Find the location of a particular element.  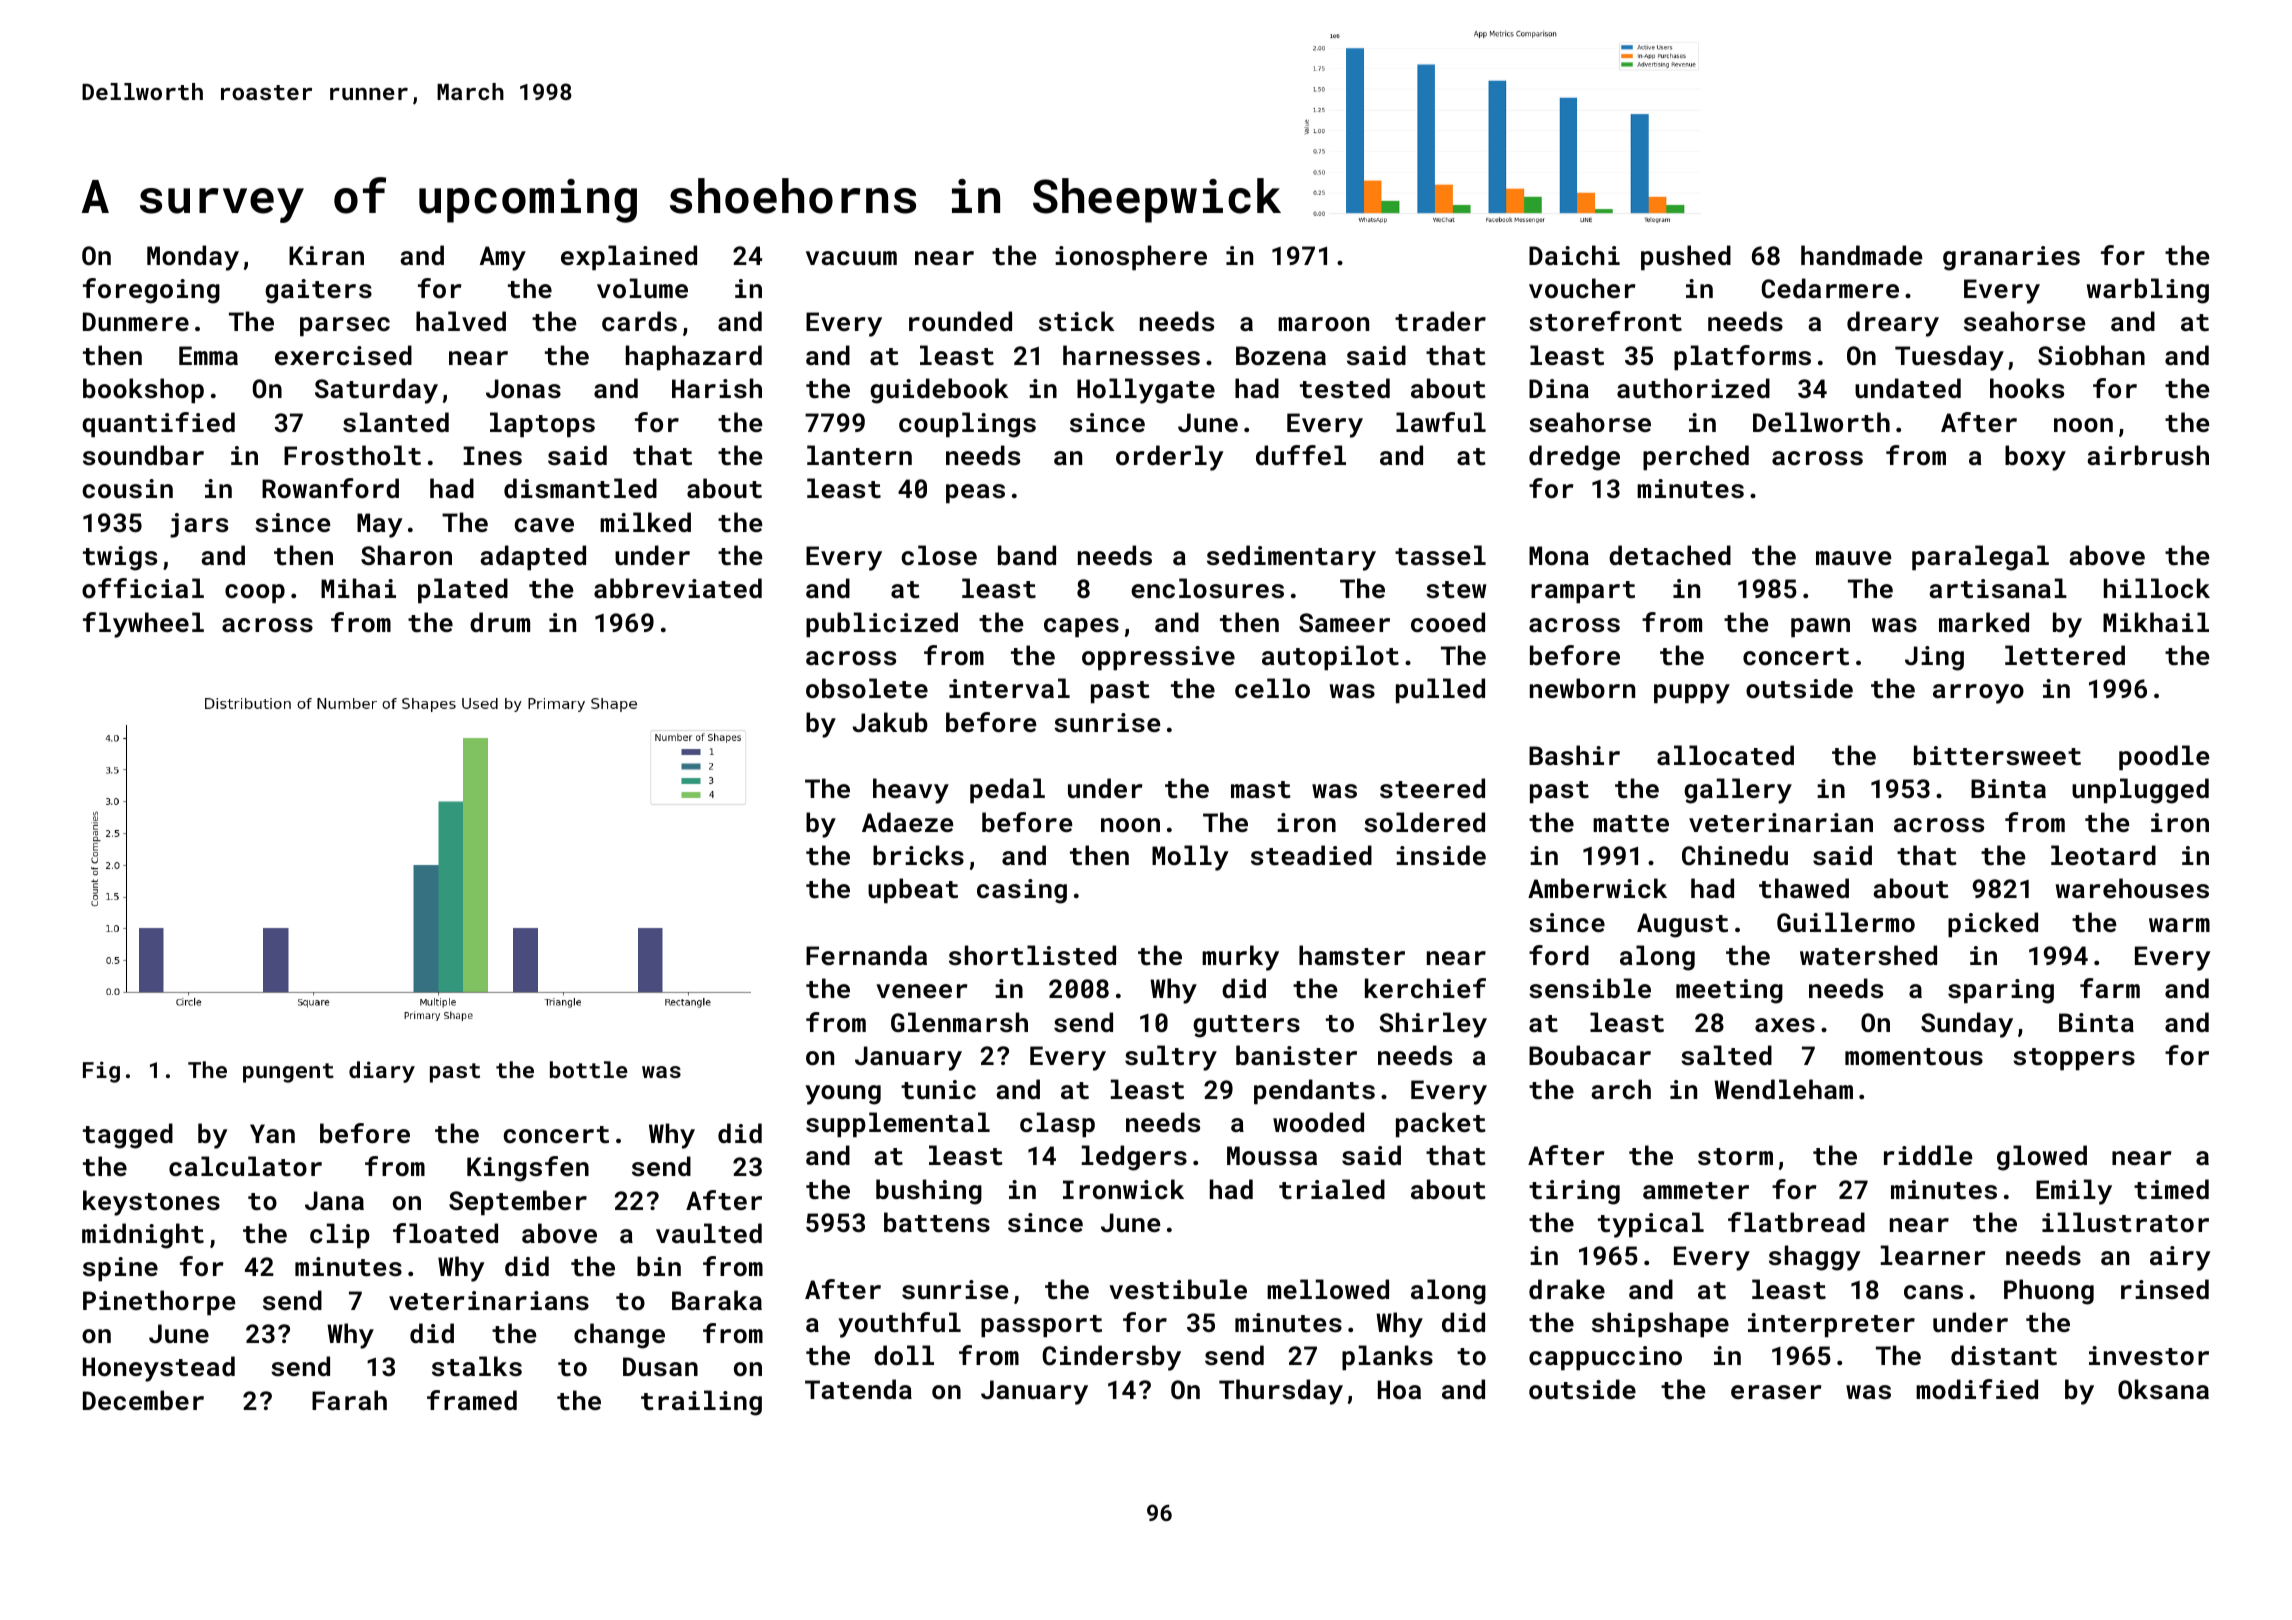

autopilot is located at coordinates (1330, 657).
